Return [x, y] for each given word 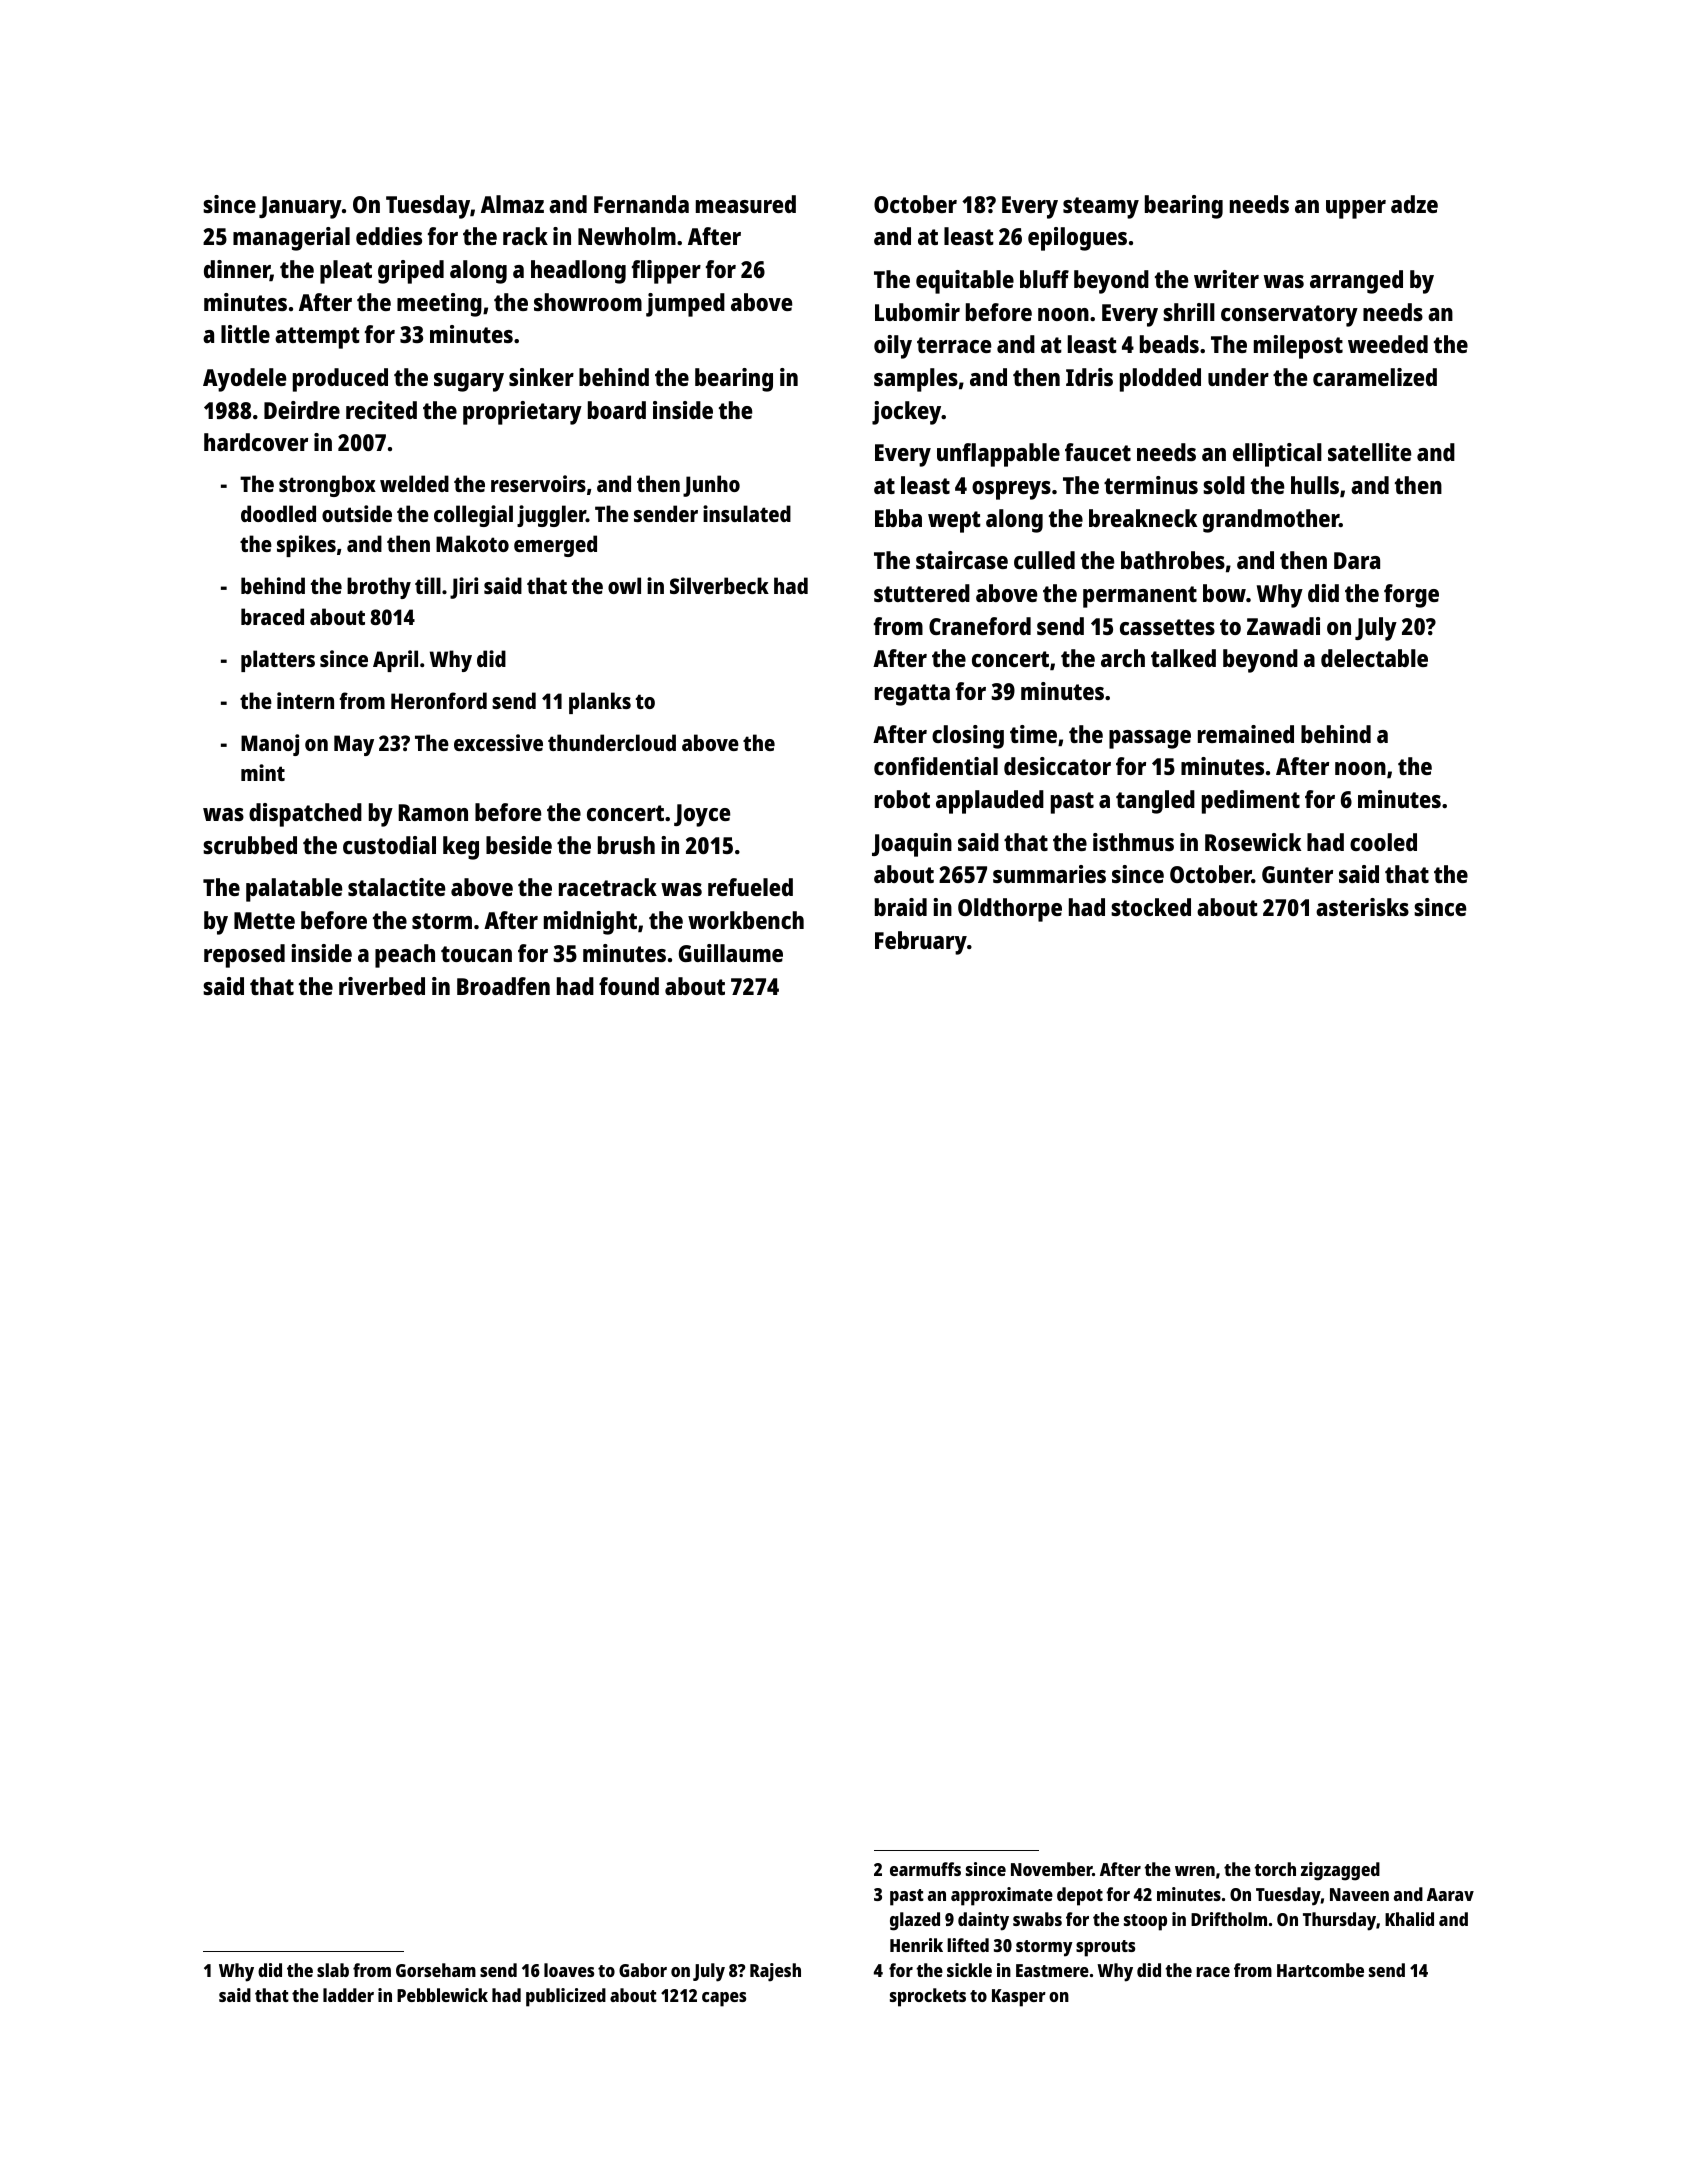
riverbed [382, 986]
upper [1356, 209]
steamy [1101, 208]
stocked [1151, 907]
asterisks [1362, 907]
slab [333, 1970]
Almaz [512, 204]
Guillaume [731, 953]
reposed [244, 956]
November [1051, 1869]
